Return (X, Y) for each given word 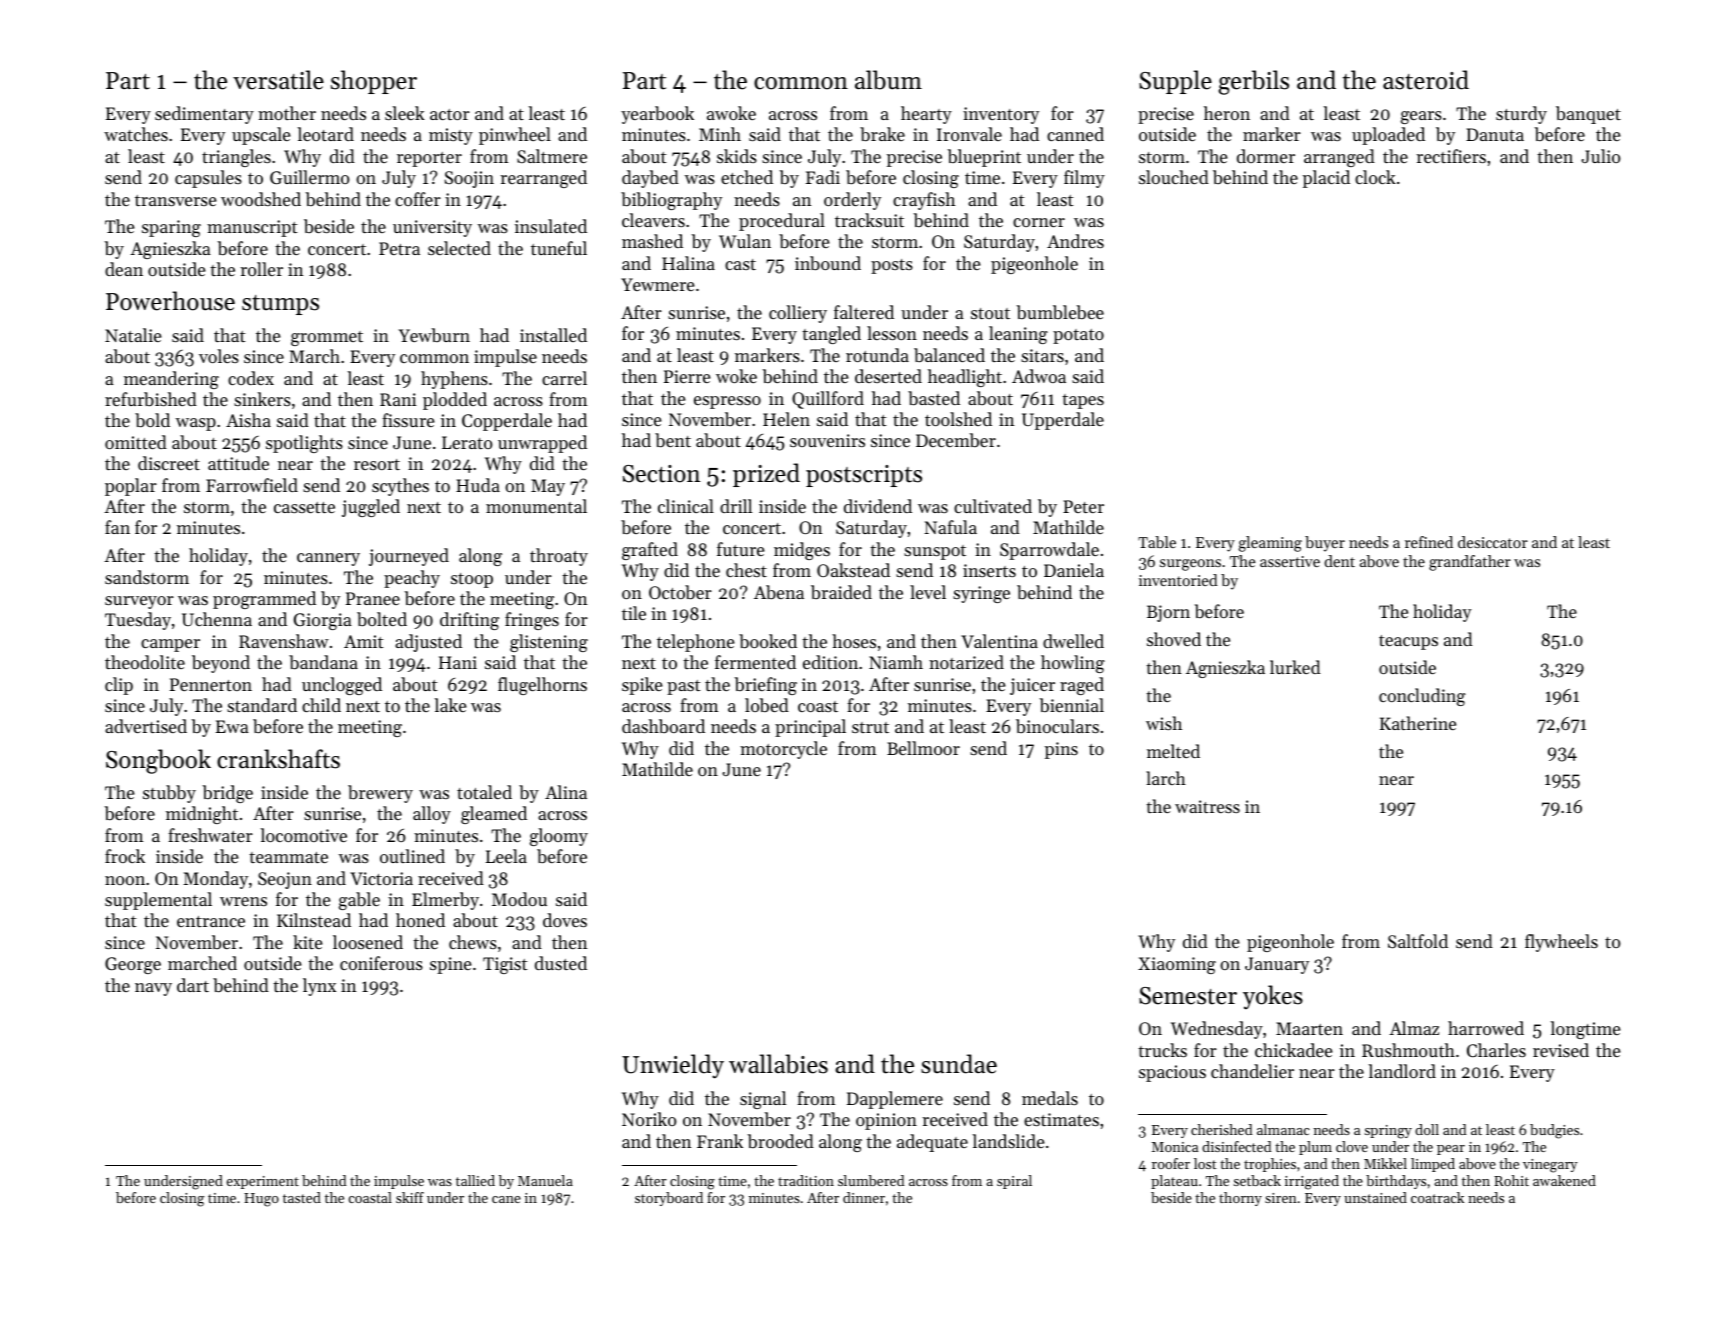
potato (1078, 336)
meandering (171, 380)
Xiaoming (1177, 965)
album (888, 80)
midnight (202, 815)
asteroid (1426, 80)
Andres (1075, 241)
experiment (263, 1182)
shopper (374, 82)
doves (565, 920)
